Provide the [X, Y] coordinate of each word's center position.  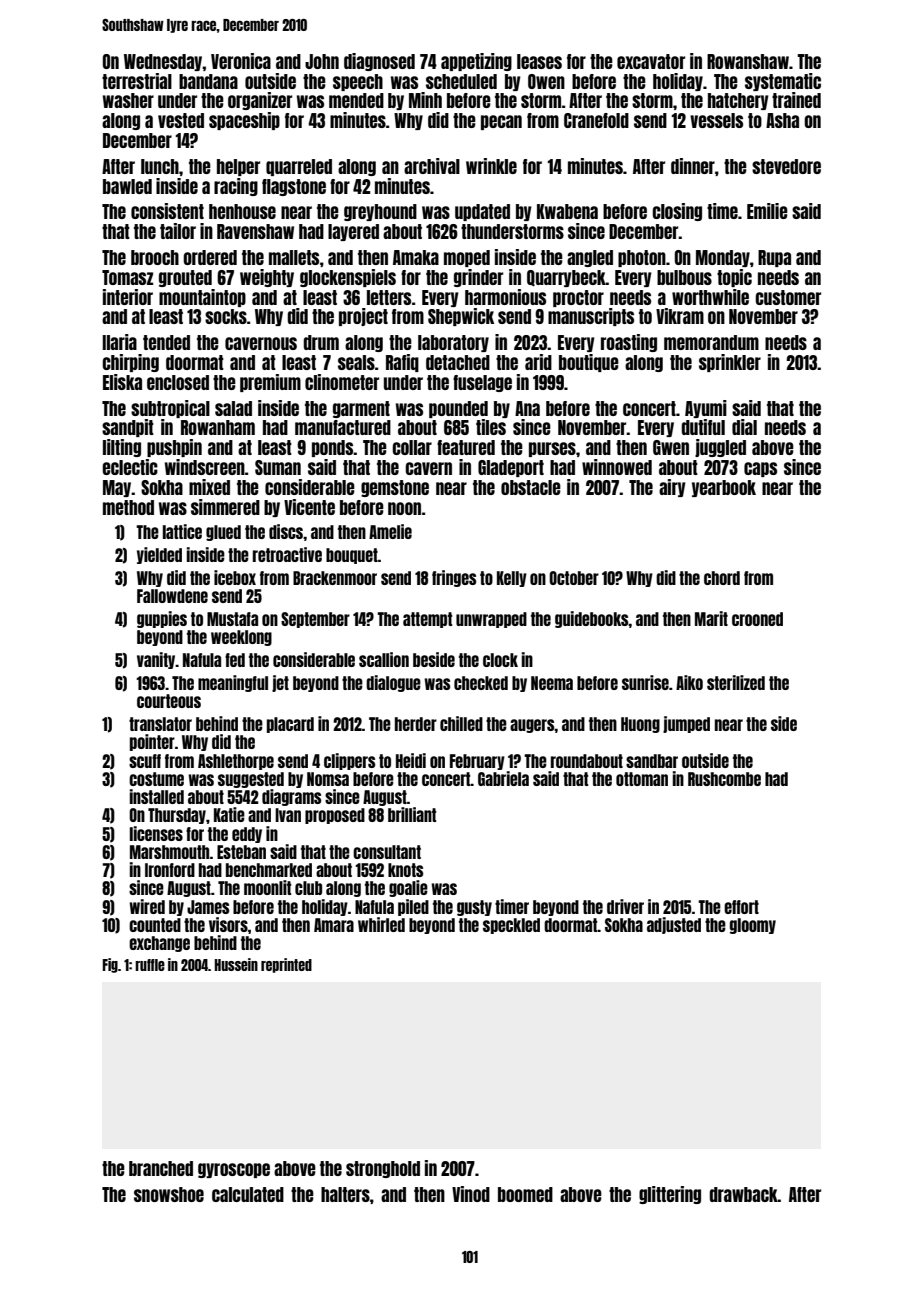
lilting [122, 448]
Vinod [471, 1194]
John [322, 61]
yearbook [724, 488]
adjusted [674, 925]
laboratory [453, 343]
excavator [651, 61]
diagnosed [379, 62]
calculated [248, 1194]
